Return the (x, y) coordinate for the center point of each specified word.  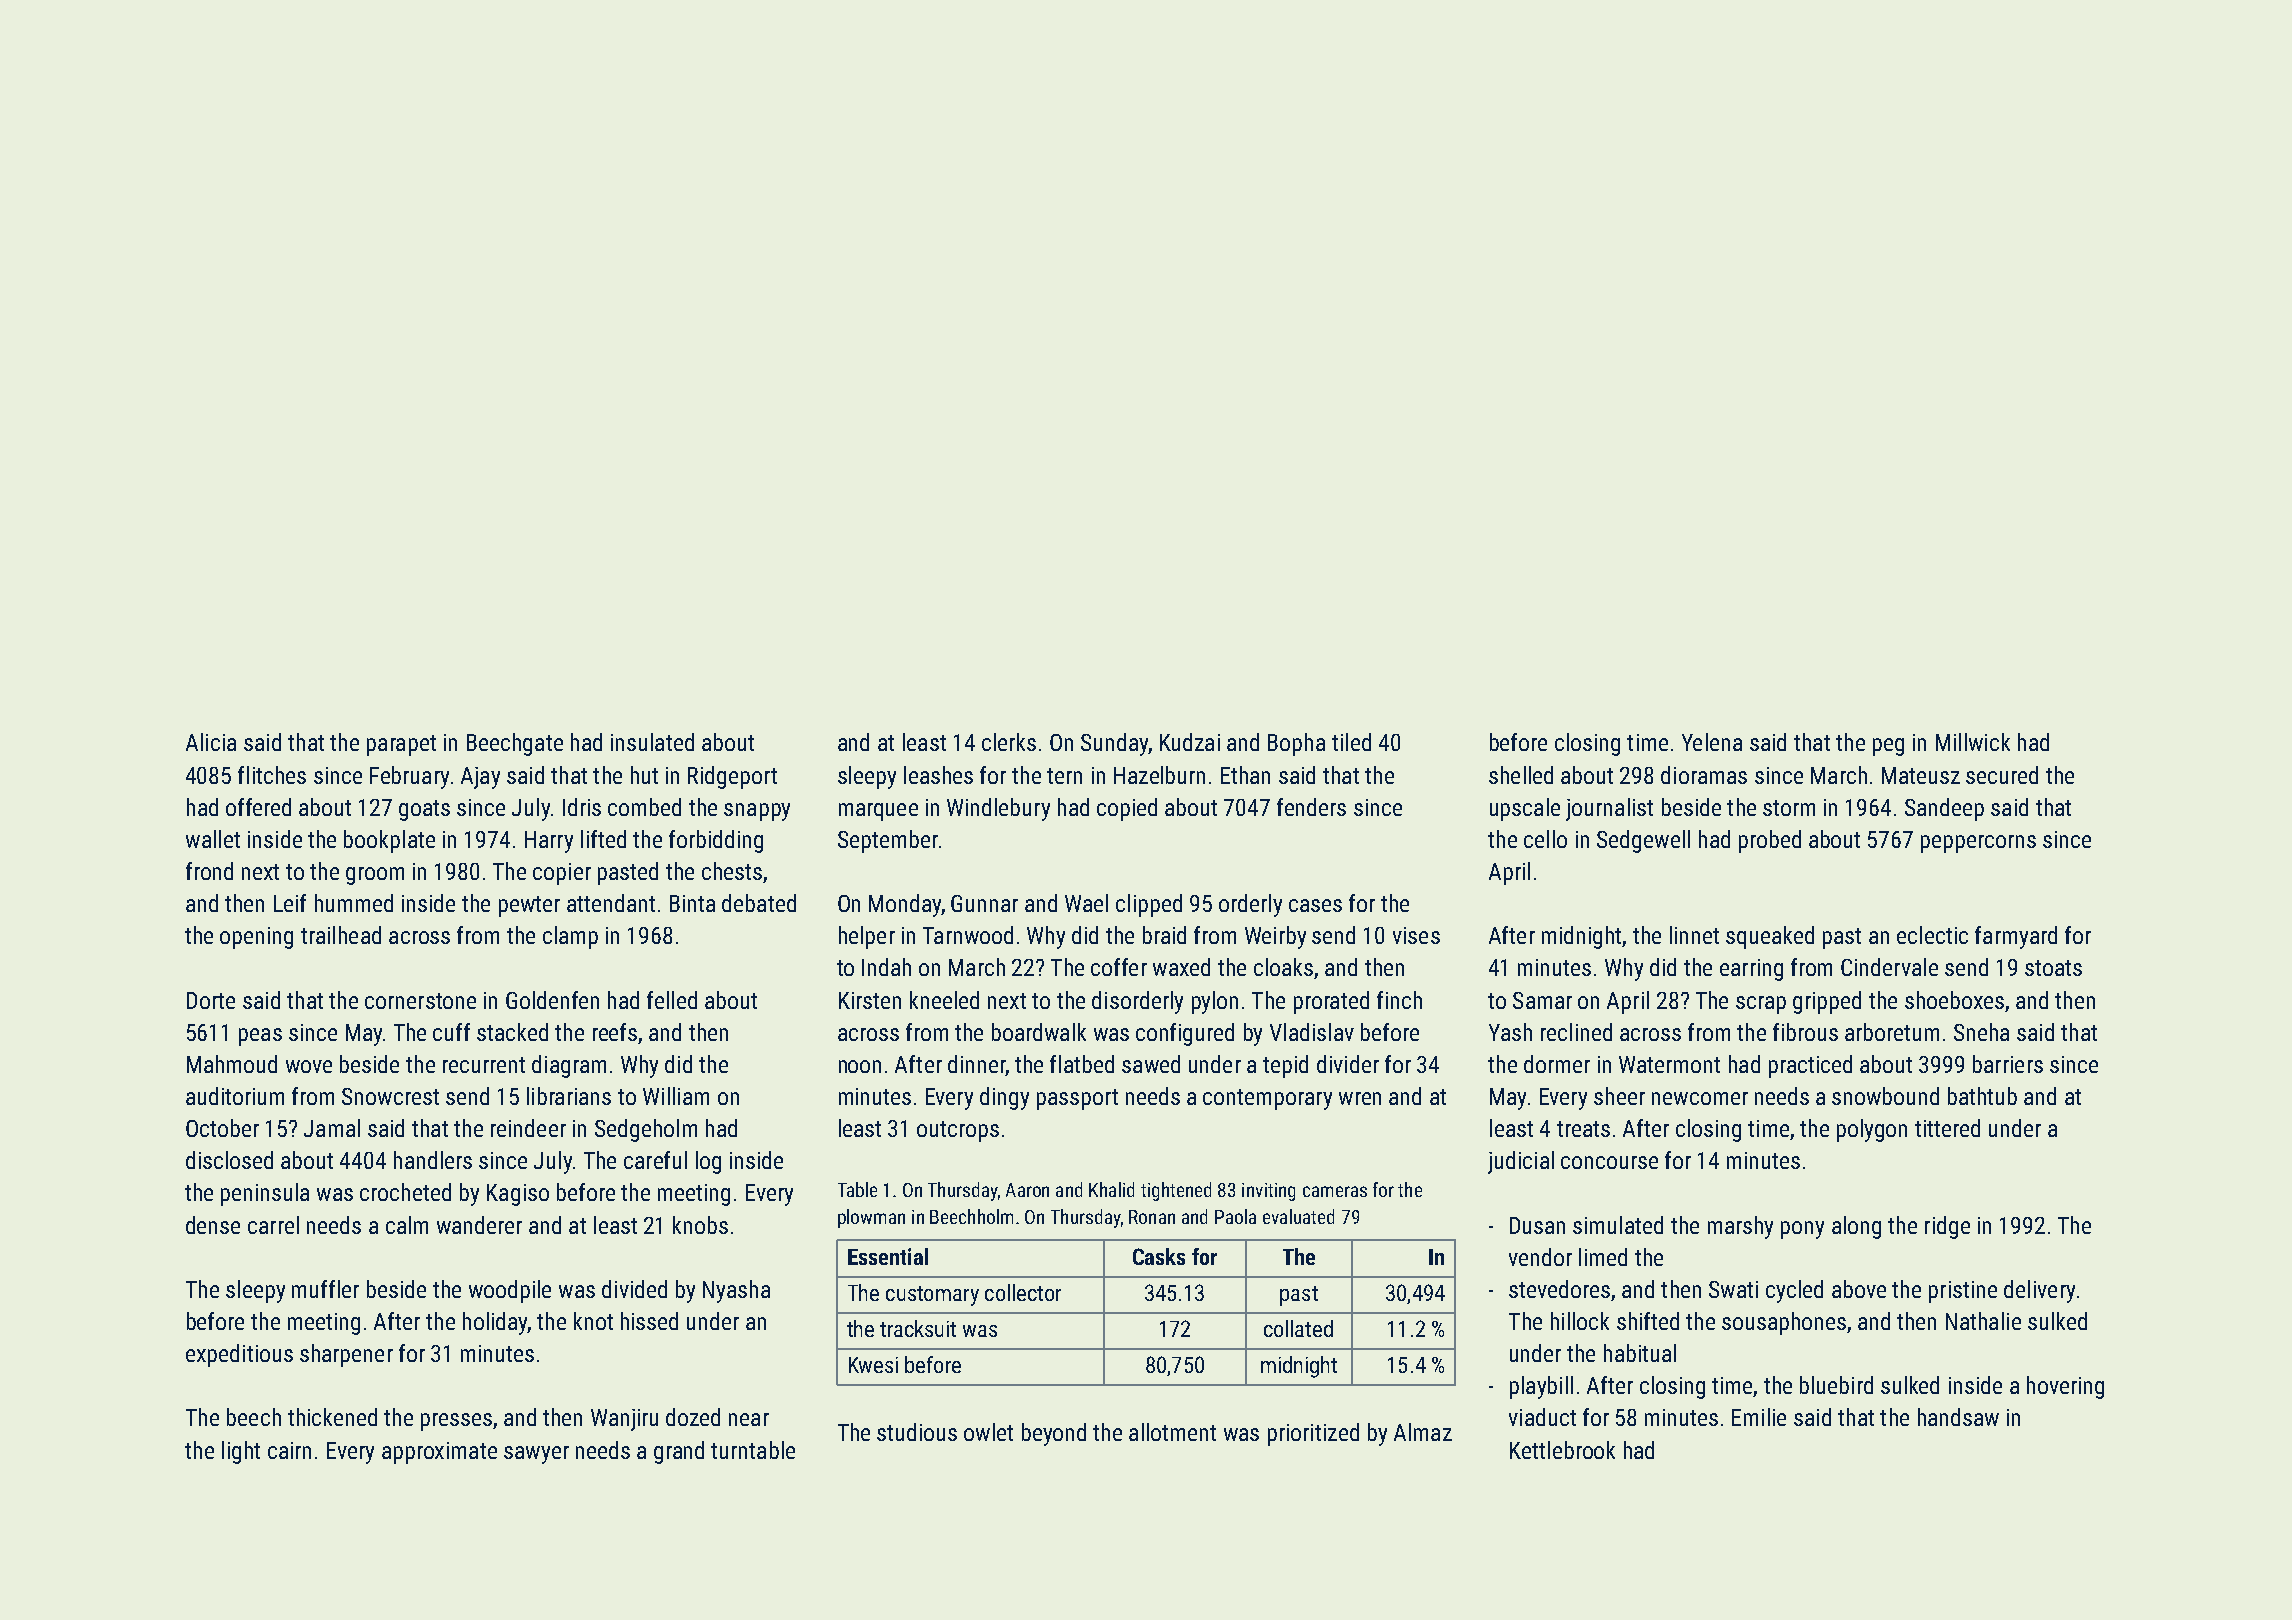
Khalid (1111, 1189)
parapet (401, 745)
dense (213, 1225)
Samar (1542, 1000)
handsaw (1958, 1417)
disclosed (229, 1160)
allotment (1172, 1432)
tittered (1947, 1128)
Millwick (1973, 742)
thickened (332, 1417)
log (708, 1162)
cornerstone (420, 1001)
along (1856, 1227)
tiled (1351, 742)
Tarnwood (968, 935)
